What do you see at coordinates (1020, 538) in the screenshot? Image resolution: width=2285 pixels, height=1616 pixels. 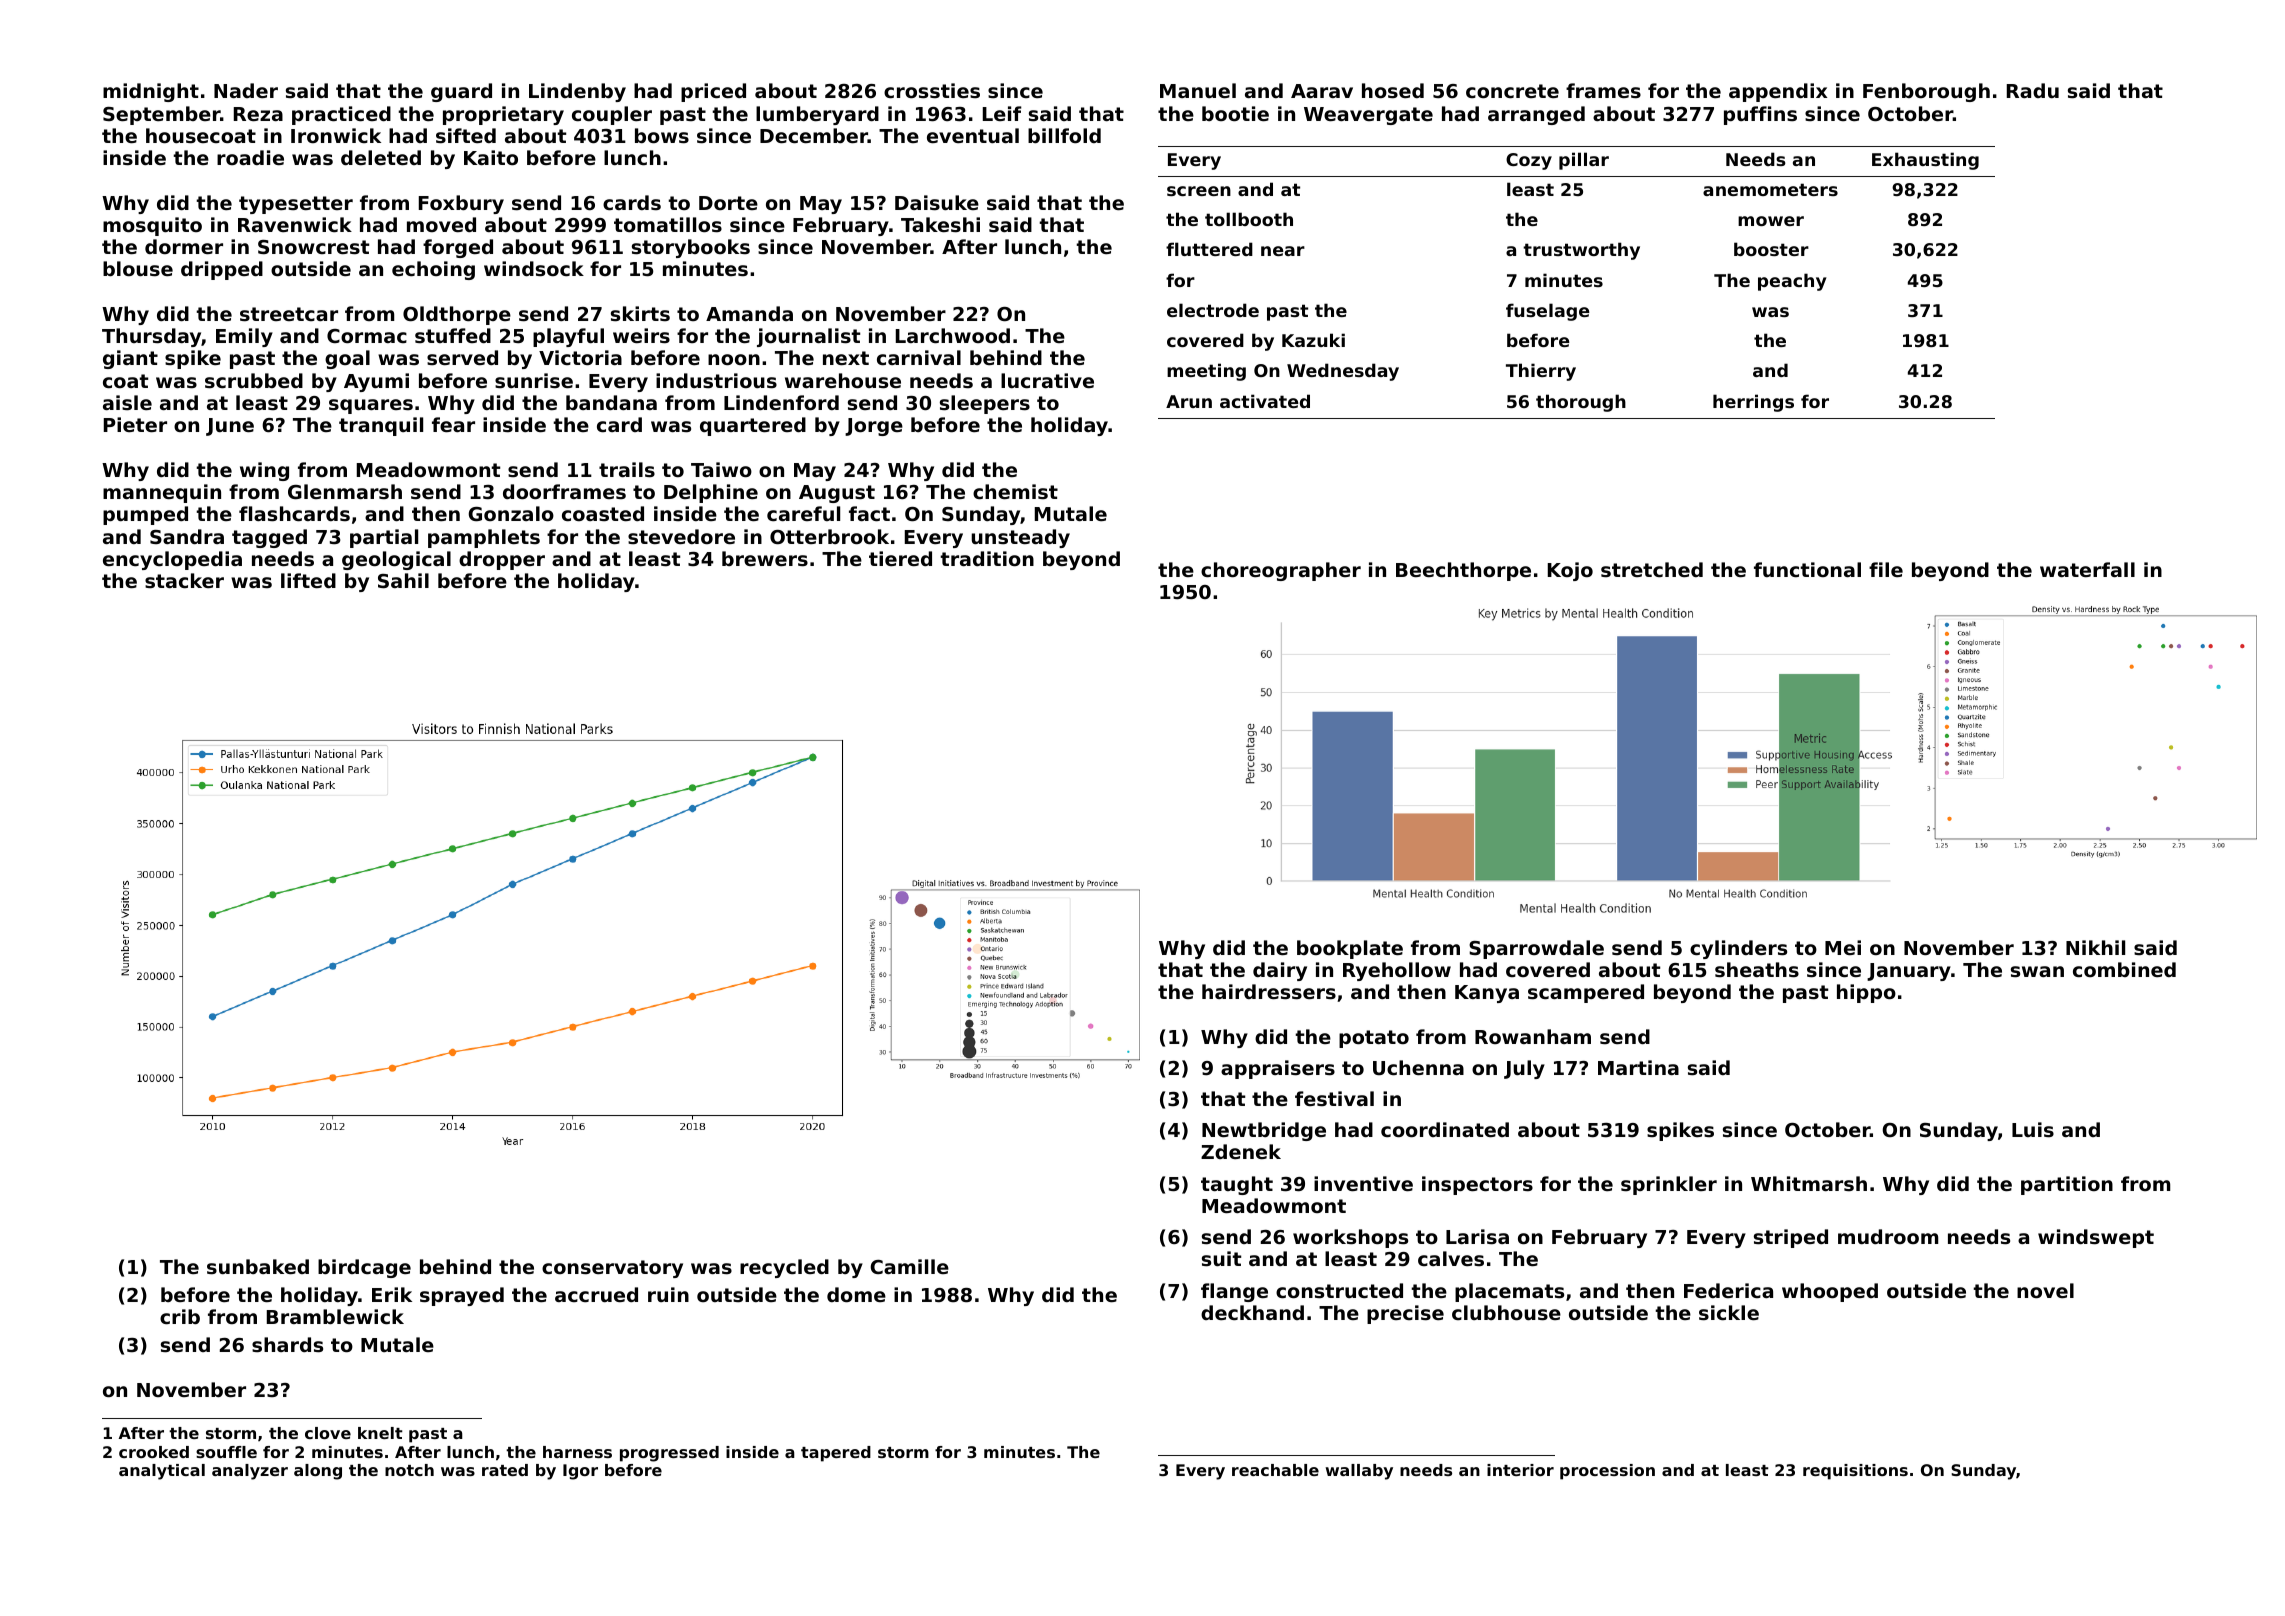 I see `unsteady` at bounding box center [1020, 538].
